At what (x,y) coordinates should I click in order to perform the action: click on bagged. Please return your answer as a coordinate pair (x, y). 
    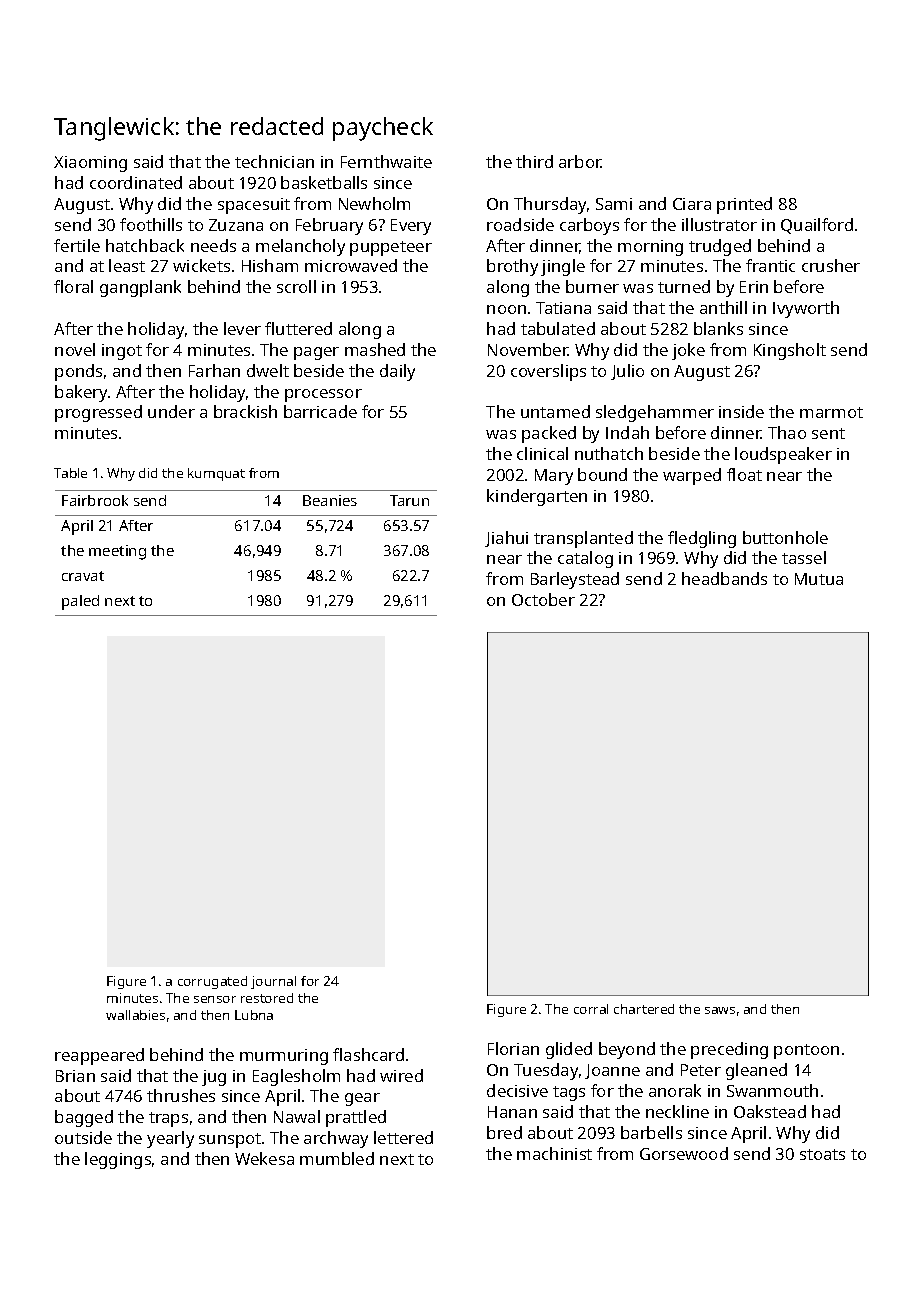
    Looking at the image, I should click on (84, 1118).
